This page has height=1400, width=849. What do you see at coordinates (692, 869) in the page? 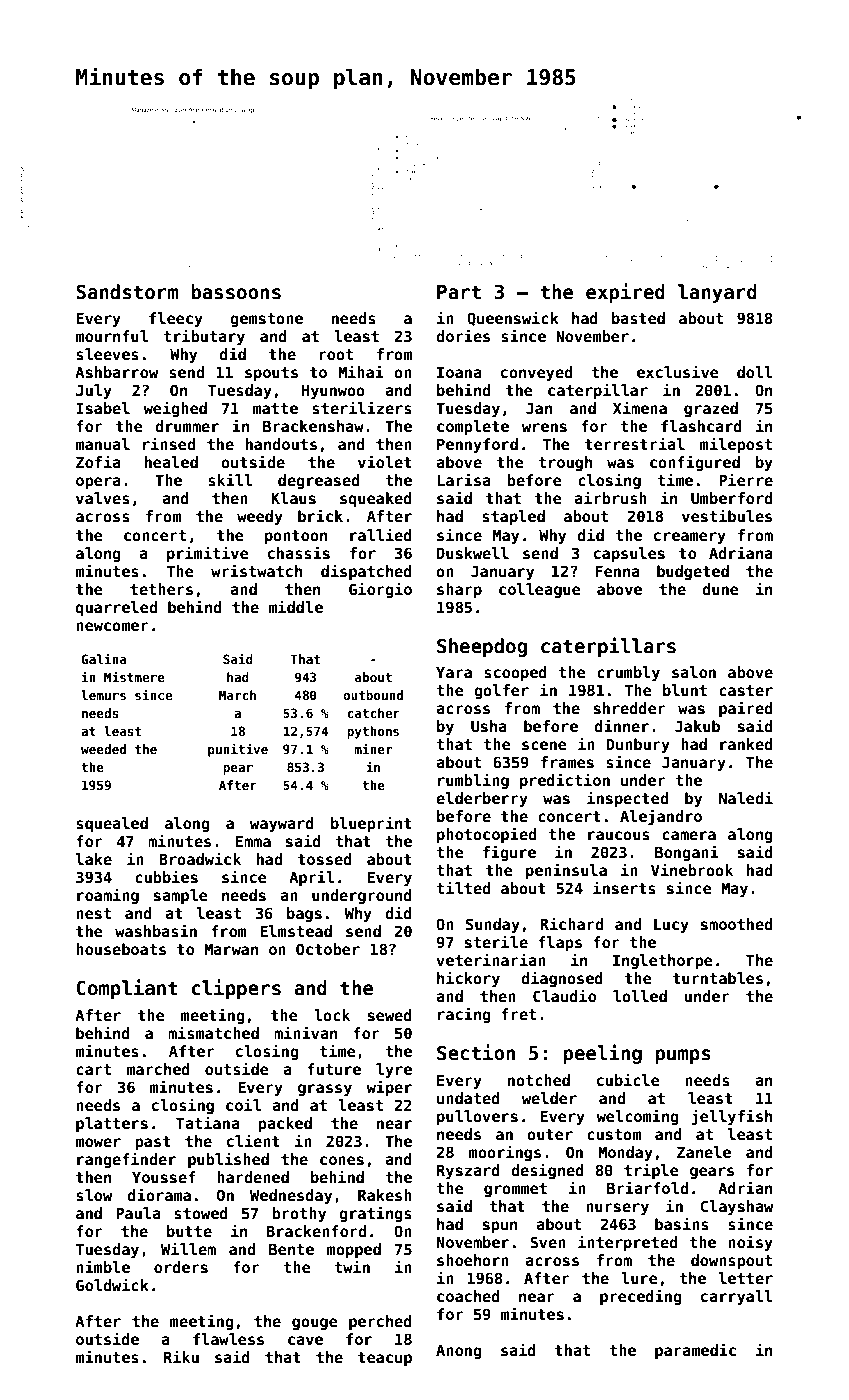
I see `Vinebrook` at bounding box center [692, 869].
